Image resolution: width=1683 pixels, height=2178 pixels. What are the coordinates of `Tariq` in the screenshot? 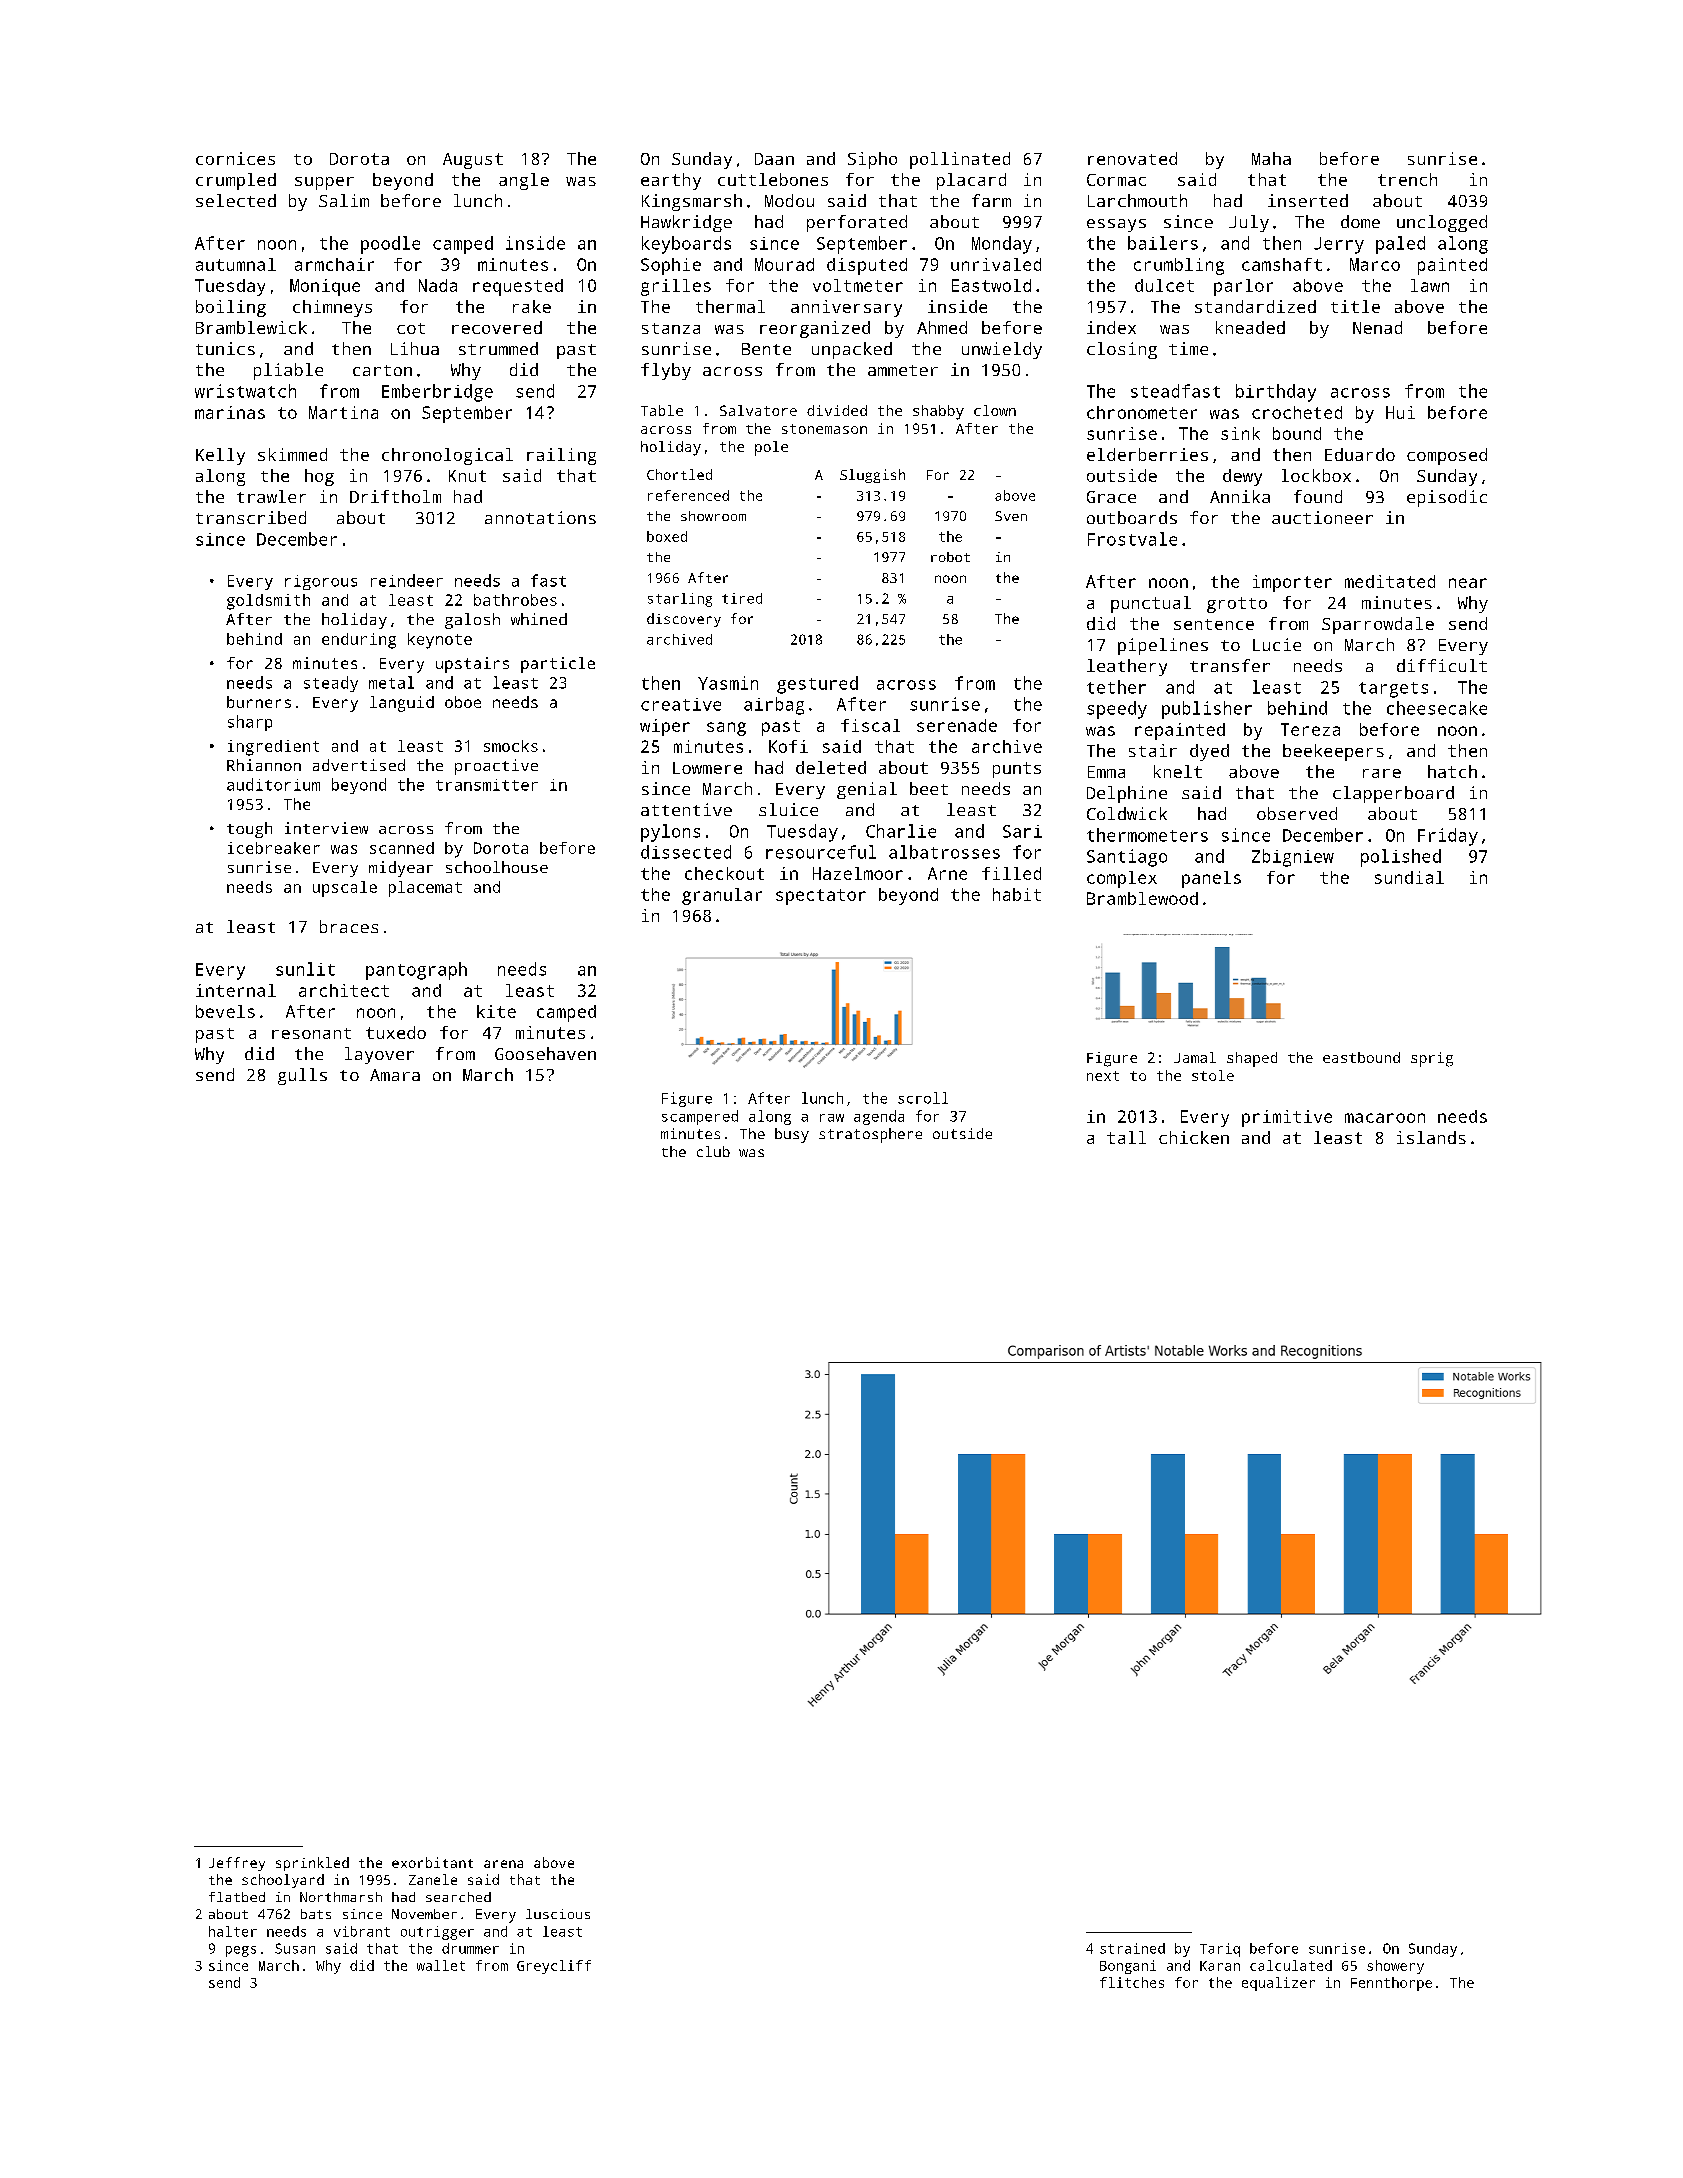 It's located at (1220, 1950).
